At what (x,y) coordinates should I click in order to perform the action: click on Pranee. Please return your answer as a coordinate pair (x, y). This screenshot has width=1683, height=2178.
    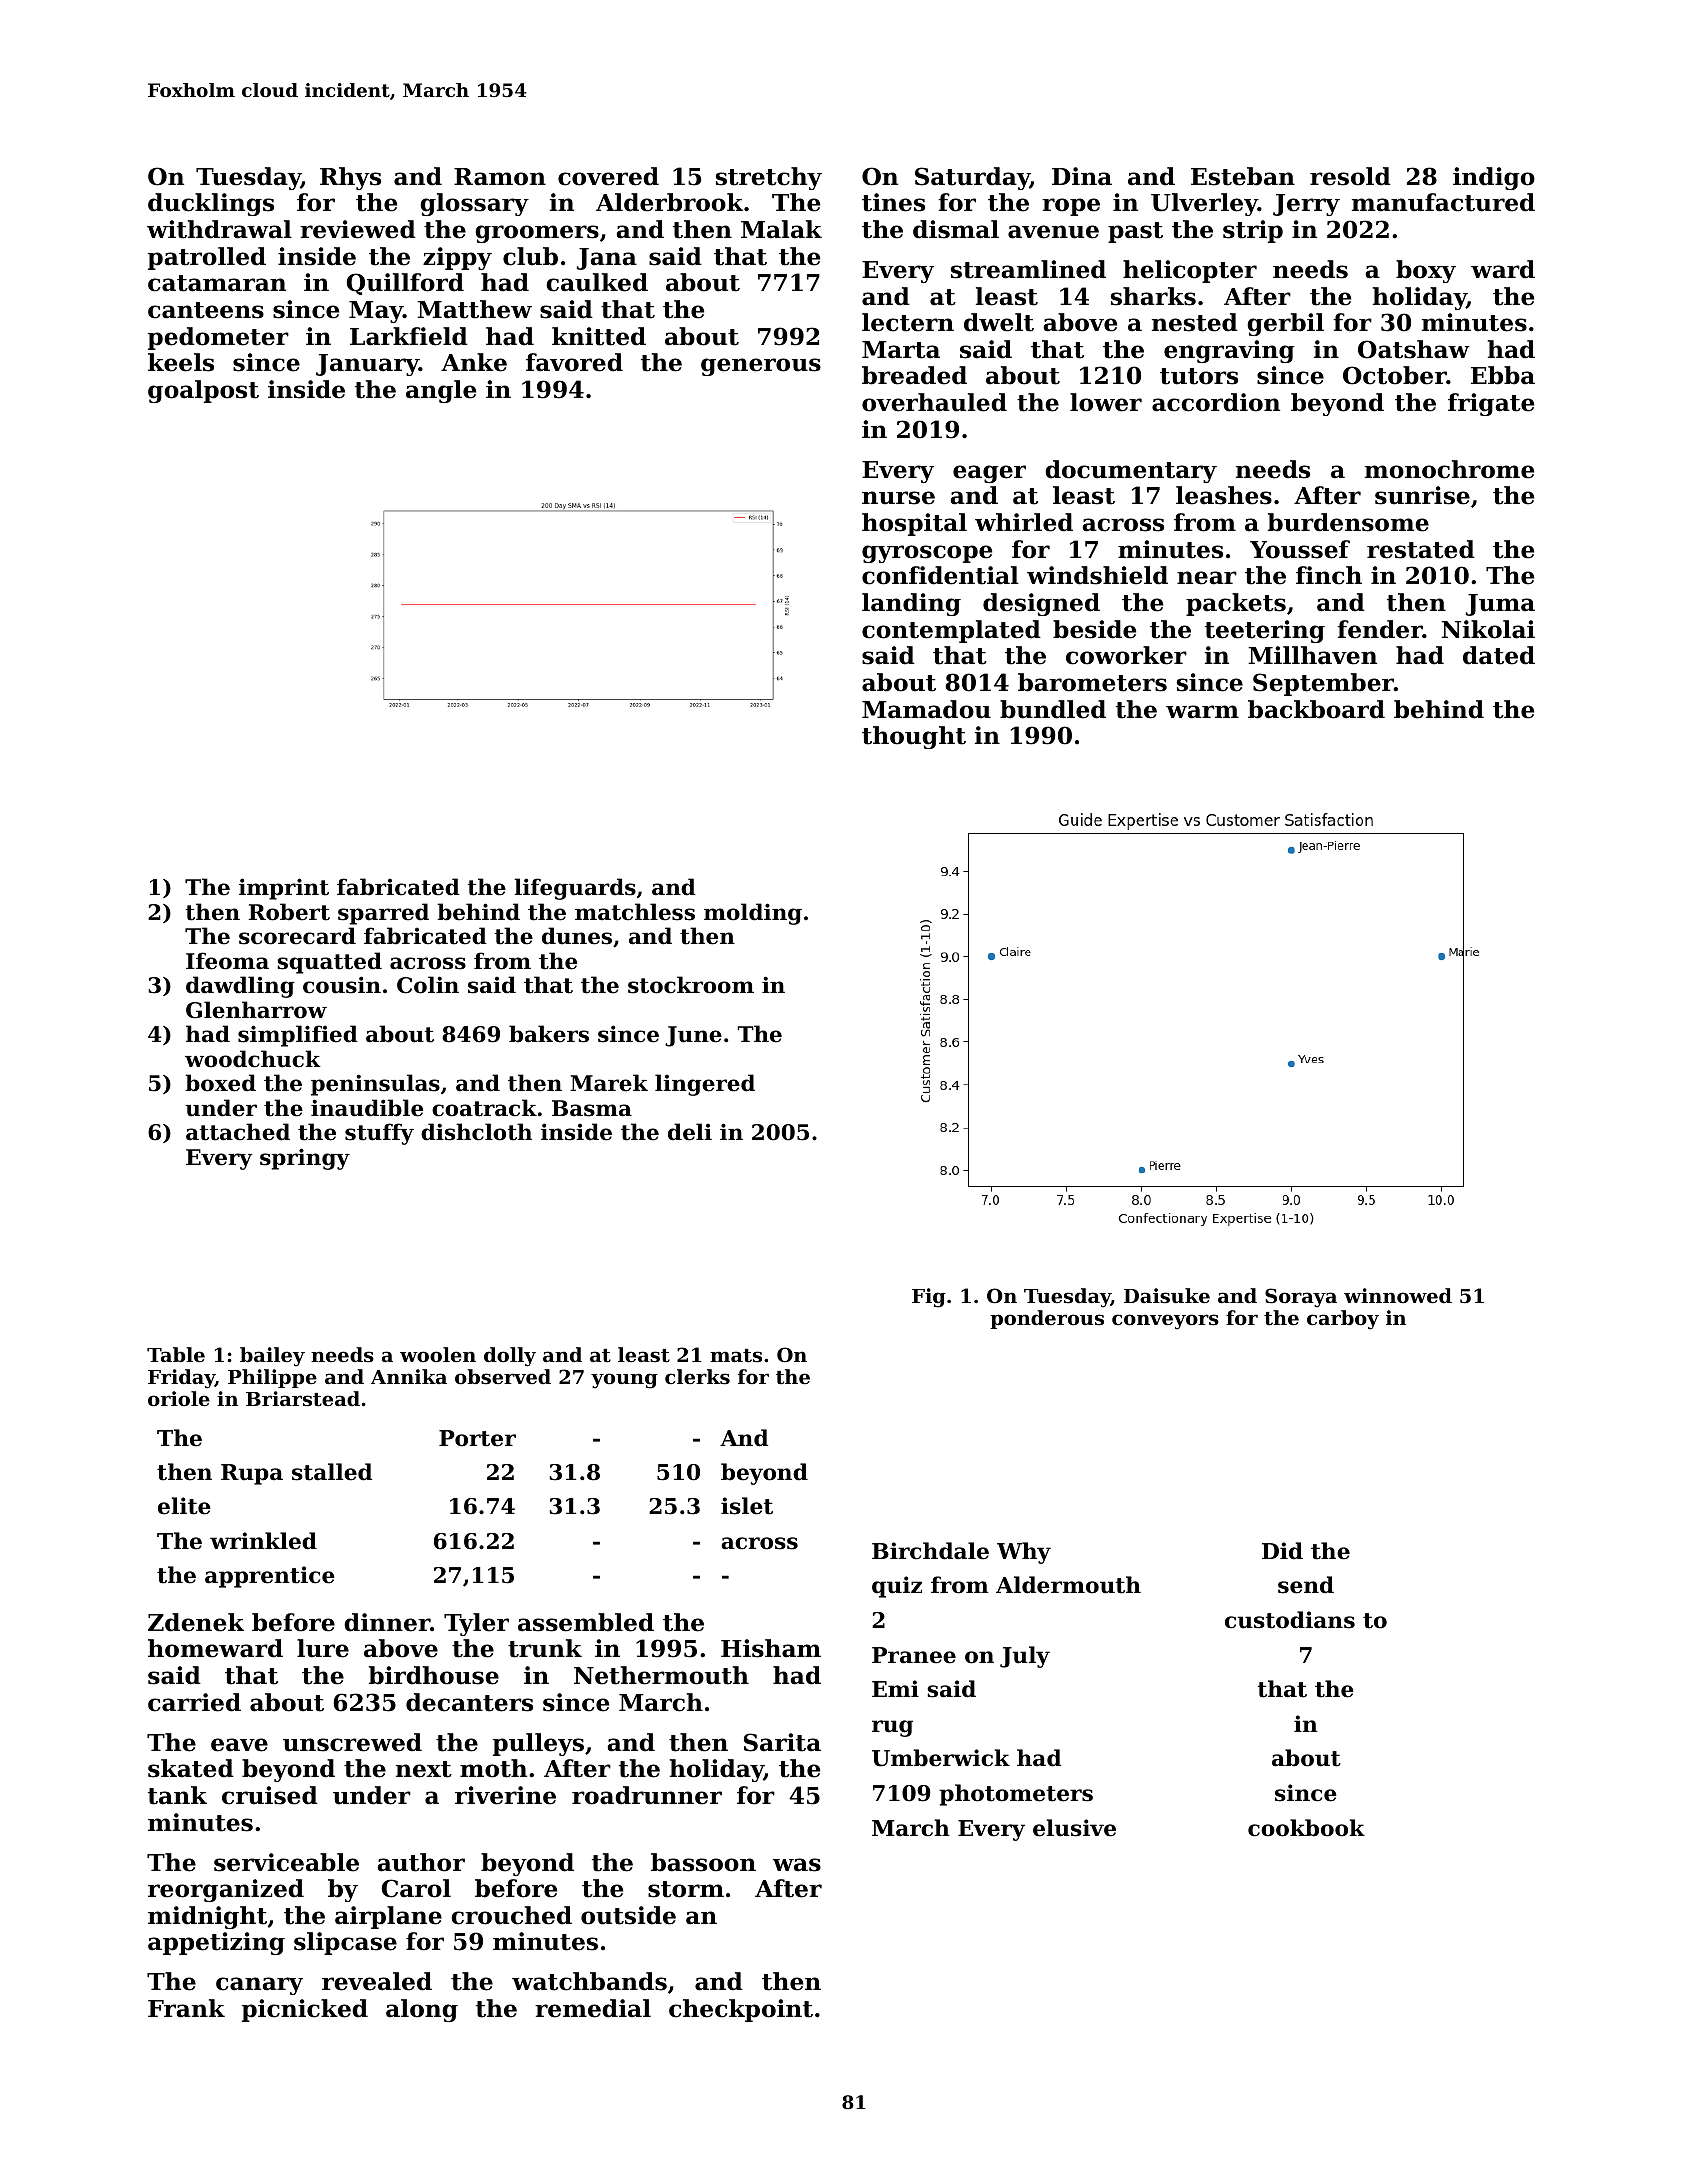
    Looking at the image, I should click on (914, 1655).
